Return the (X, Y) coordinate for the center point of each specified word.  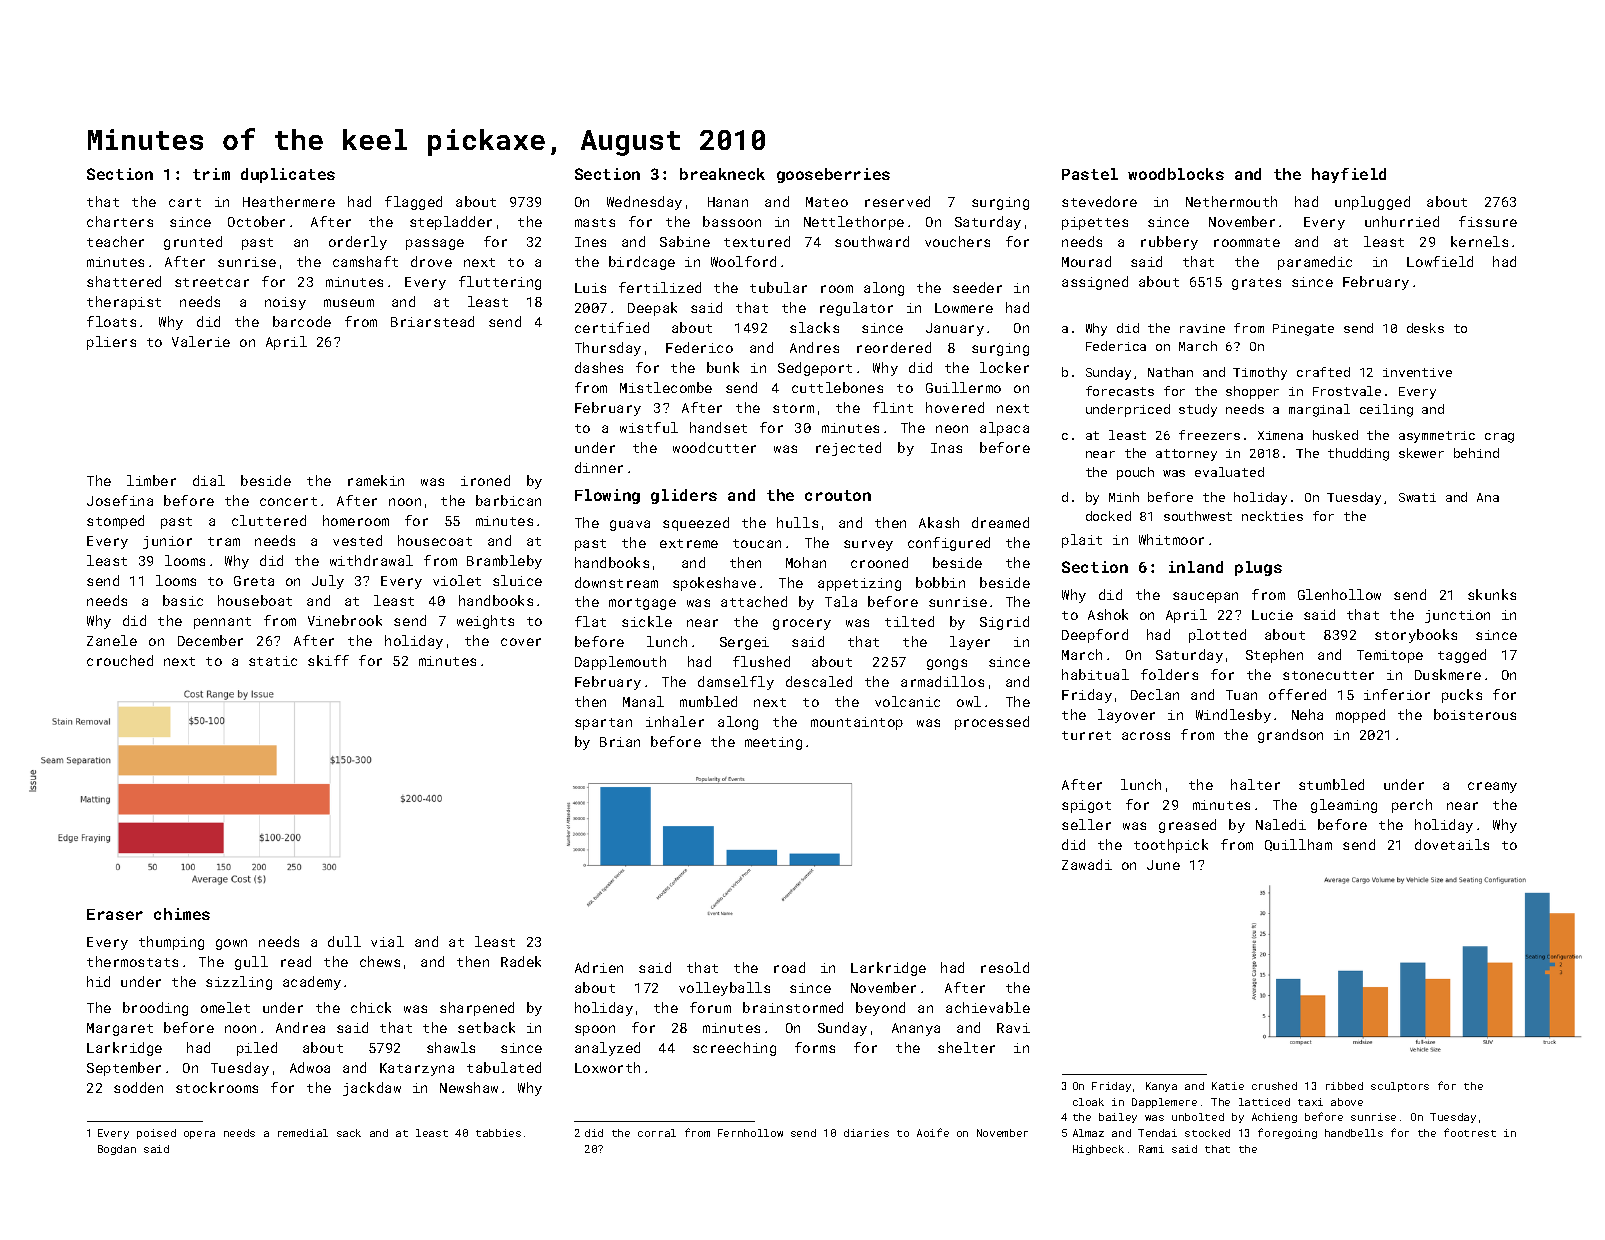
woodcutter (714, 447)
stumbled (1331, 784)
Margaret (120, 1029)
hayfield (1349, 175)
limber (151, 480)
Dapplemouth (620, 663)
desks (1425, 328)
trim (211, 174)
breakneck (722, 174)
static (273, 661)
